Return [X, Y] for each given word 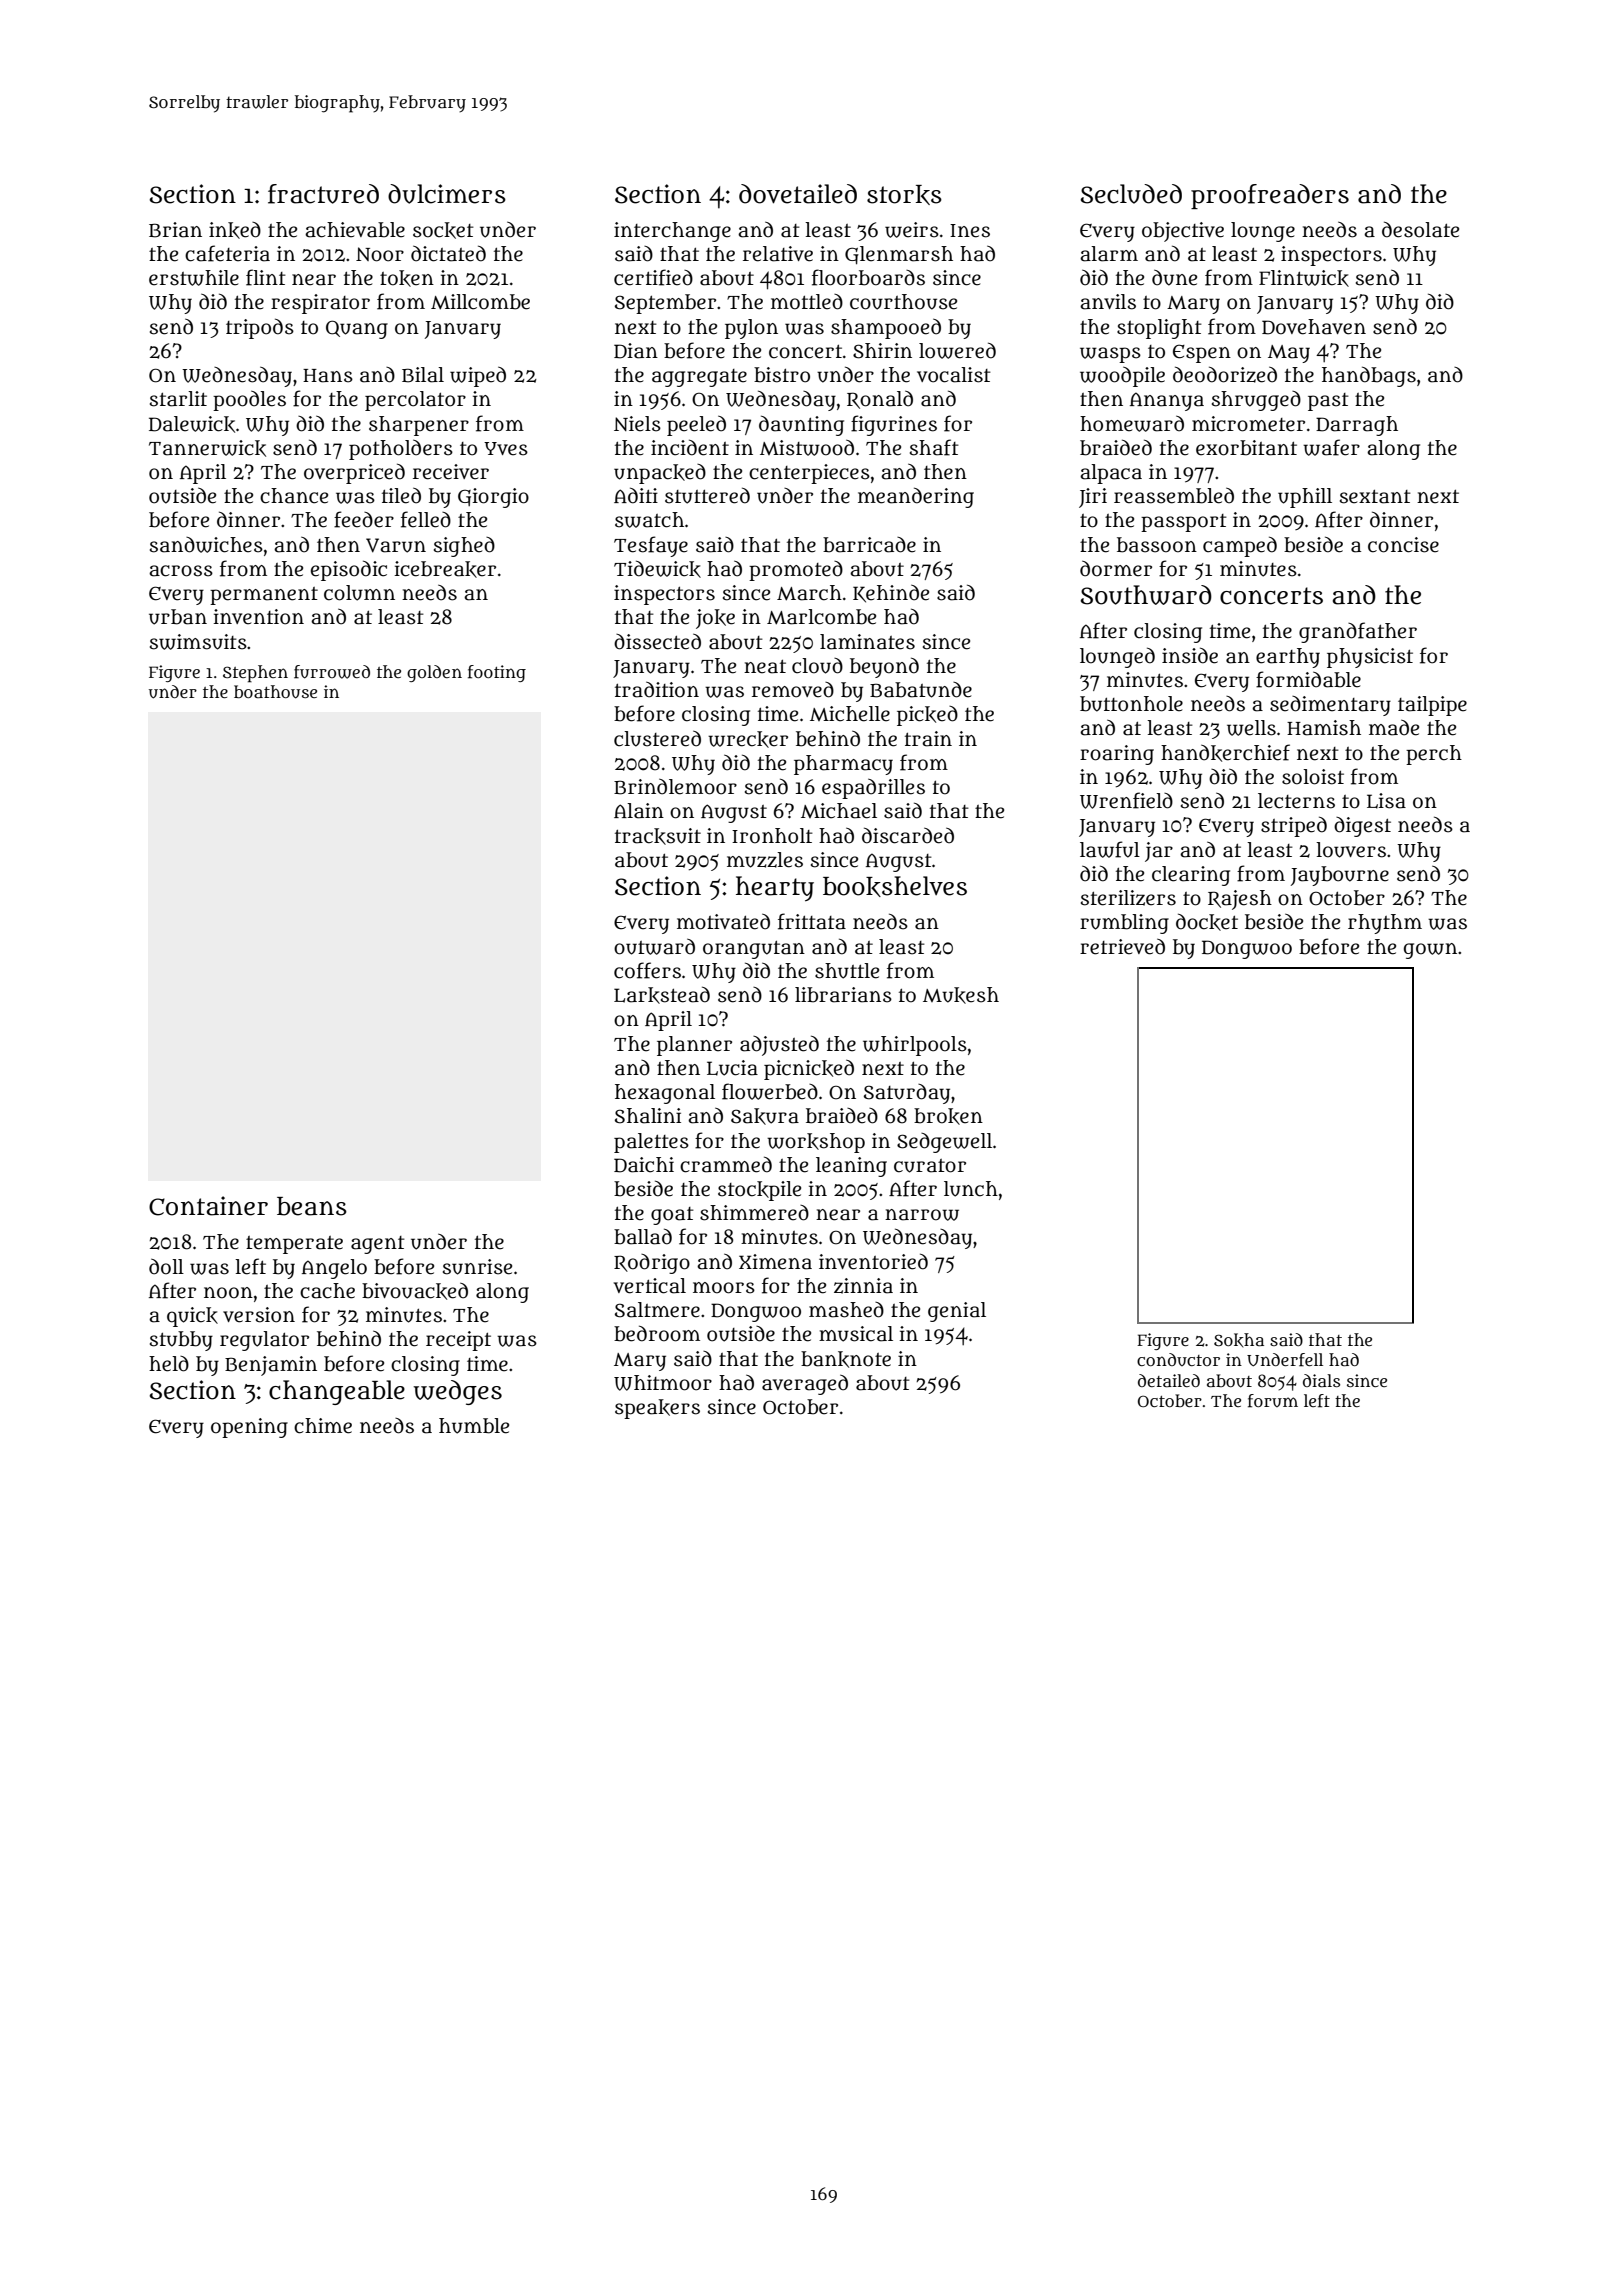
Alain [639, 811]
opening [249, 1428]
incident [690, 447]
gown [1430, 951]
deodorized [1225, 374]
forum [1273, 1401]
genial [957, 1312]
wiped [478, 377]
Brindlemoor [675, 787]
